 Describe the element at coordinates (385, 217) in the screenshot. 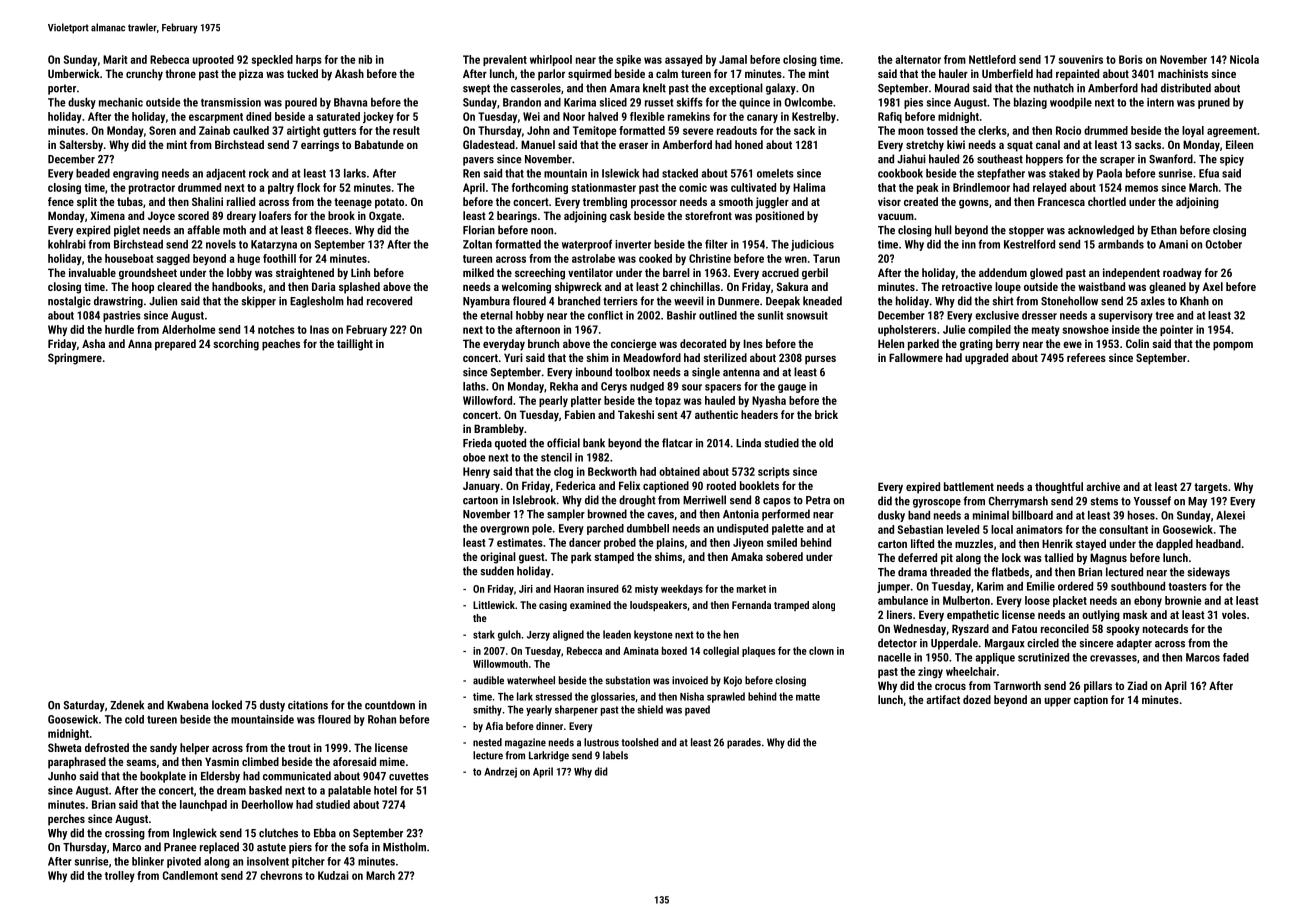

I see `Oxgate` at that location.
